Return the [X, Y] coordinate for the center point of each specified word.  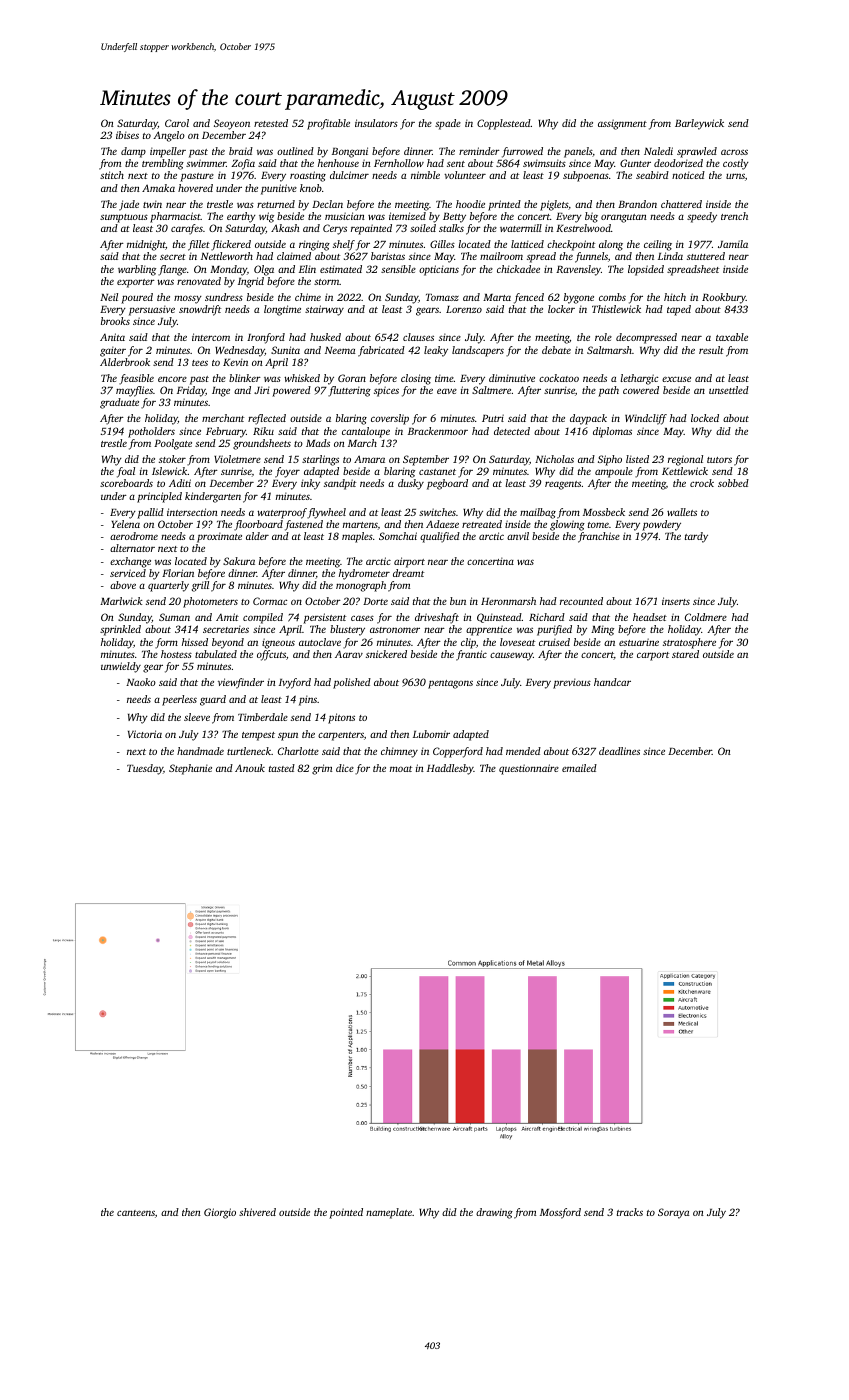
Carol [177, 123]
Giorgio [220, 1213]
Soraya [673, 1213]
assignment [622, 124]
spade [448, 124]
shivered [257, 1212]
